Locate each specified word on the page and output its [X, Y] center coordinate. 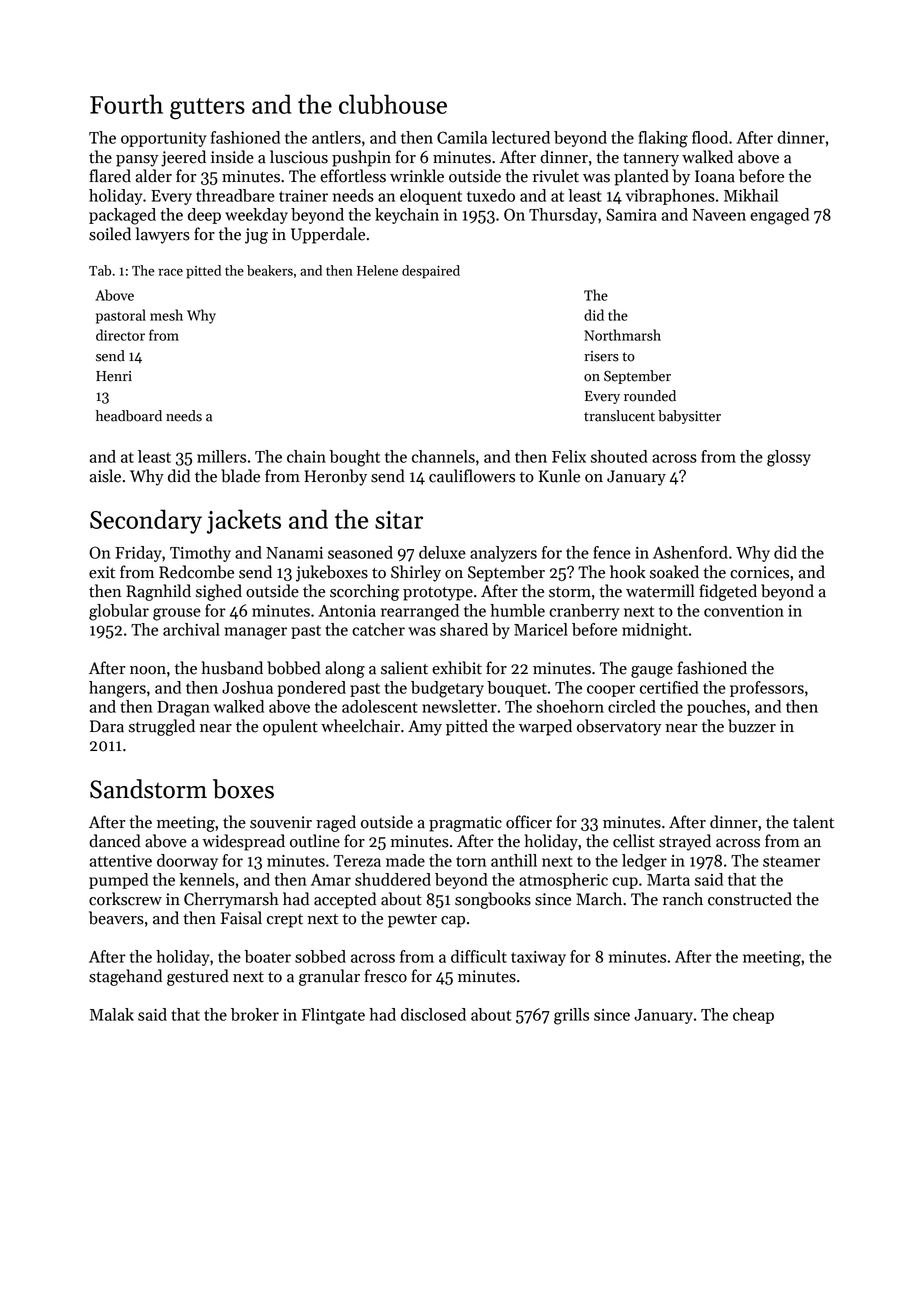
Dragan [183, 709]
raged [336, 823]
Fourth [126, 104]
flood [710, 137]
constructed [750, 899]
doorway [187, 862]
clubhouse [393, 104]
